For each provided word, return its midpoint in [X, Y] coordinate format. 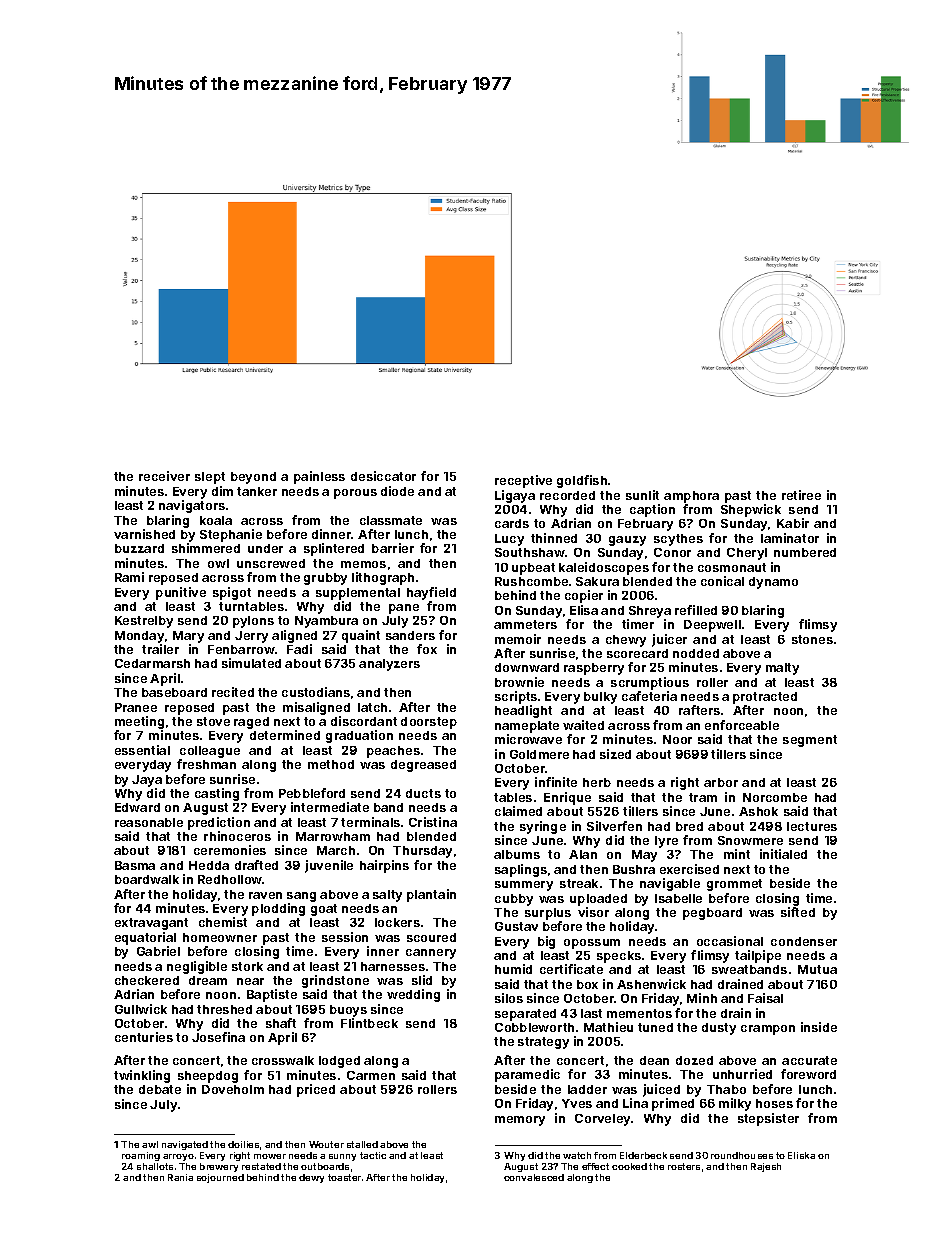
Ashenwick [651, 984]
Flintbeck [369, 1023]
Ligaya [515, 496]
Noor [677, 739]
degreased [423, 766]
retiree [801, 495]
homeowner [220, 937]
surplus [548, 914]
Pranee [136, 707]
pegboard [712, 914]
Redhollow [230, 879]
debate [160, 1089]
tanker [257, 491]
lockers [397, 922]
